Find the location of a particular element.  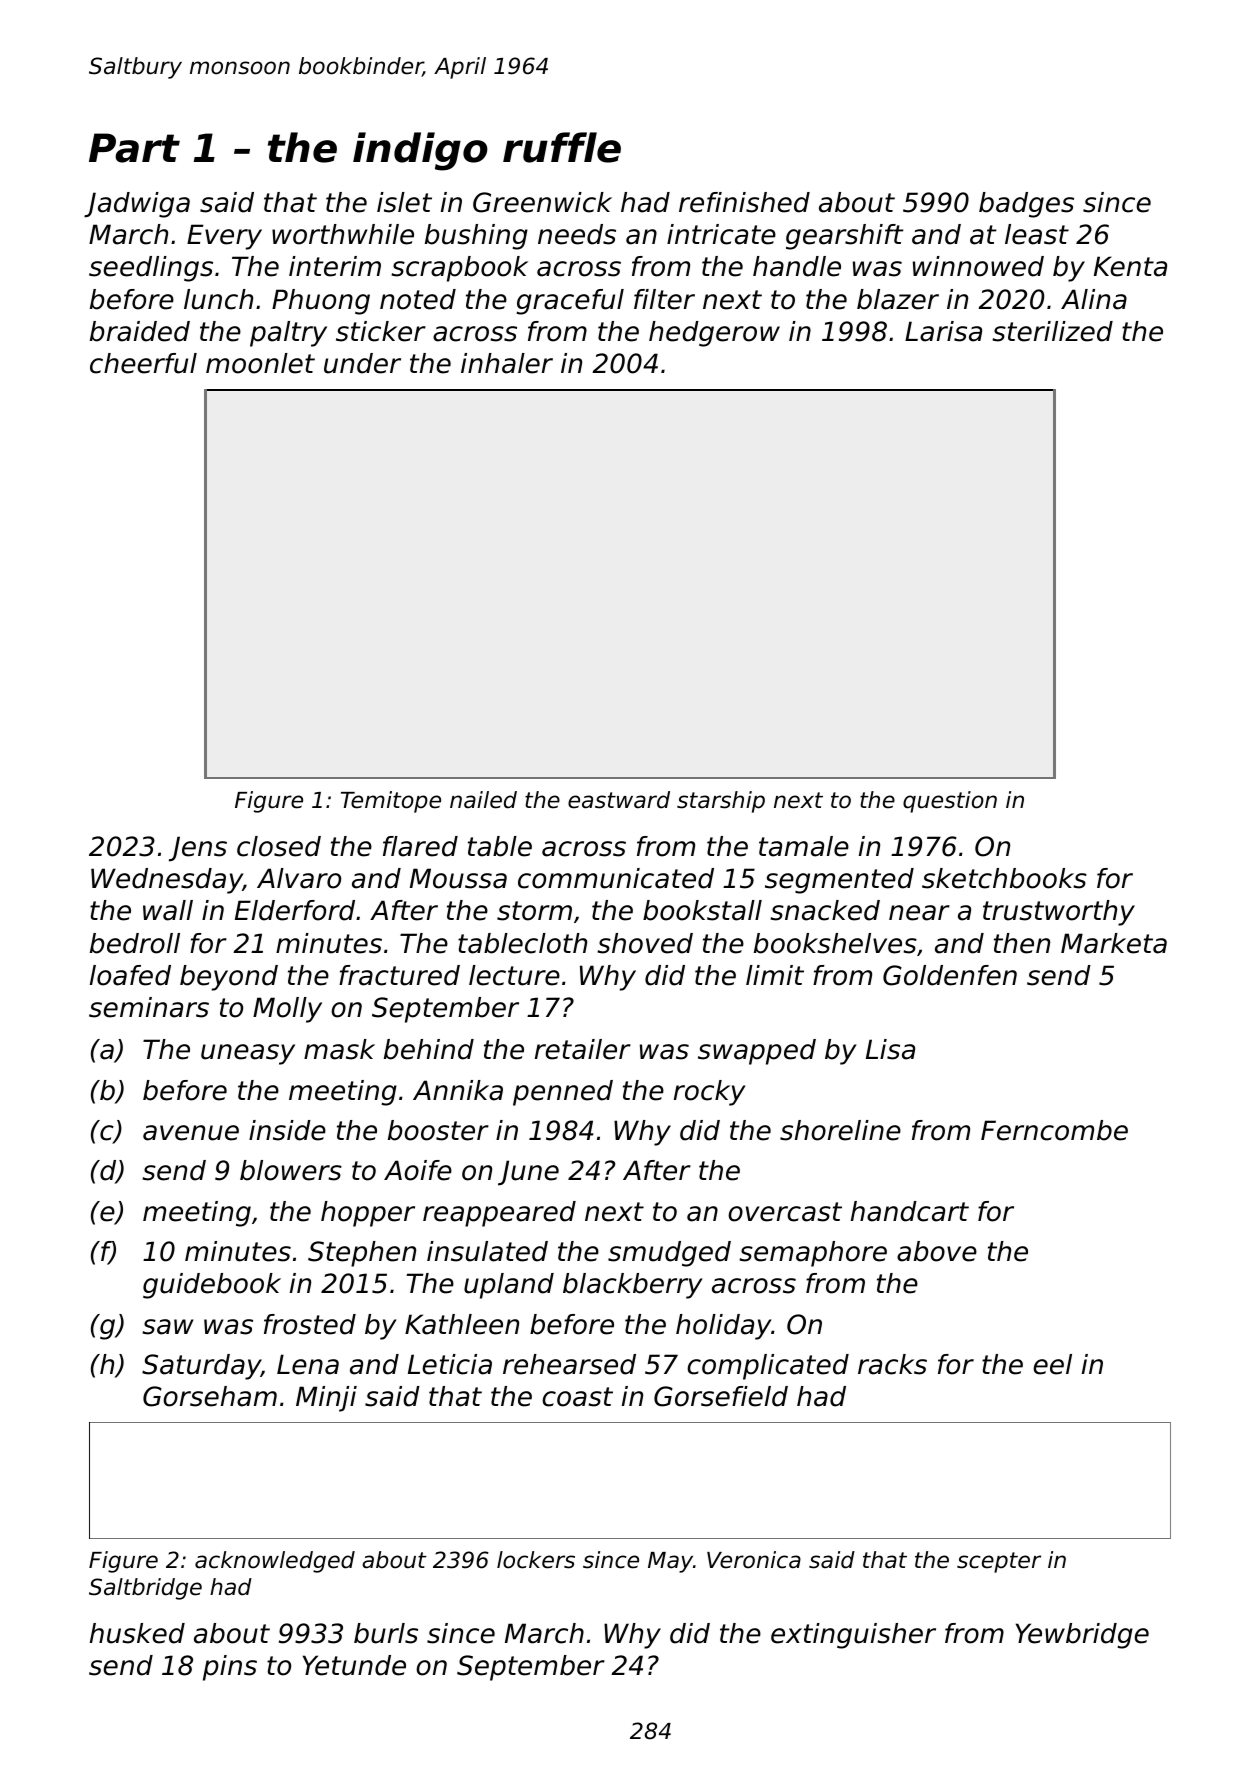

badges is located at coordinates (1026, 205).
